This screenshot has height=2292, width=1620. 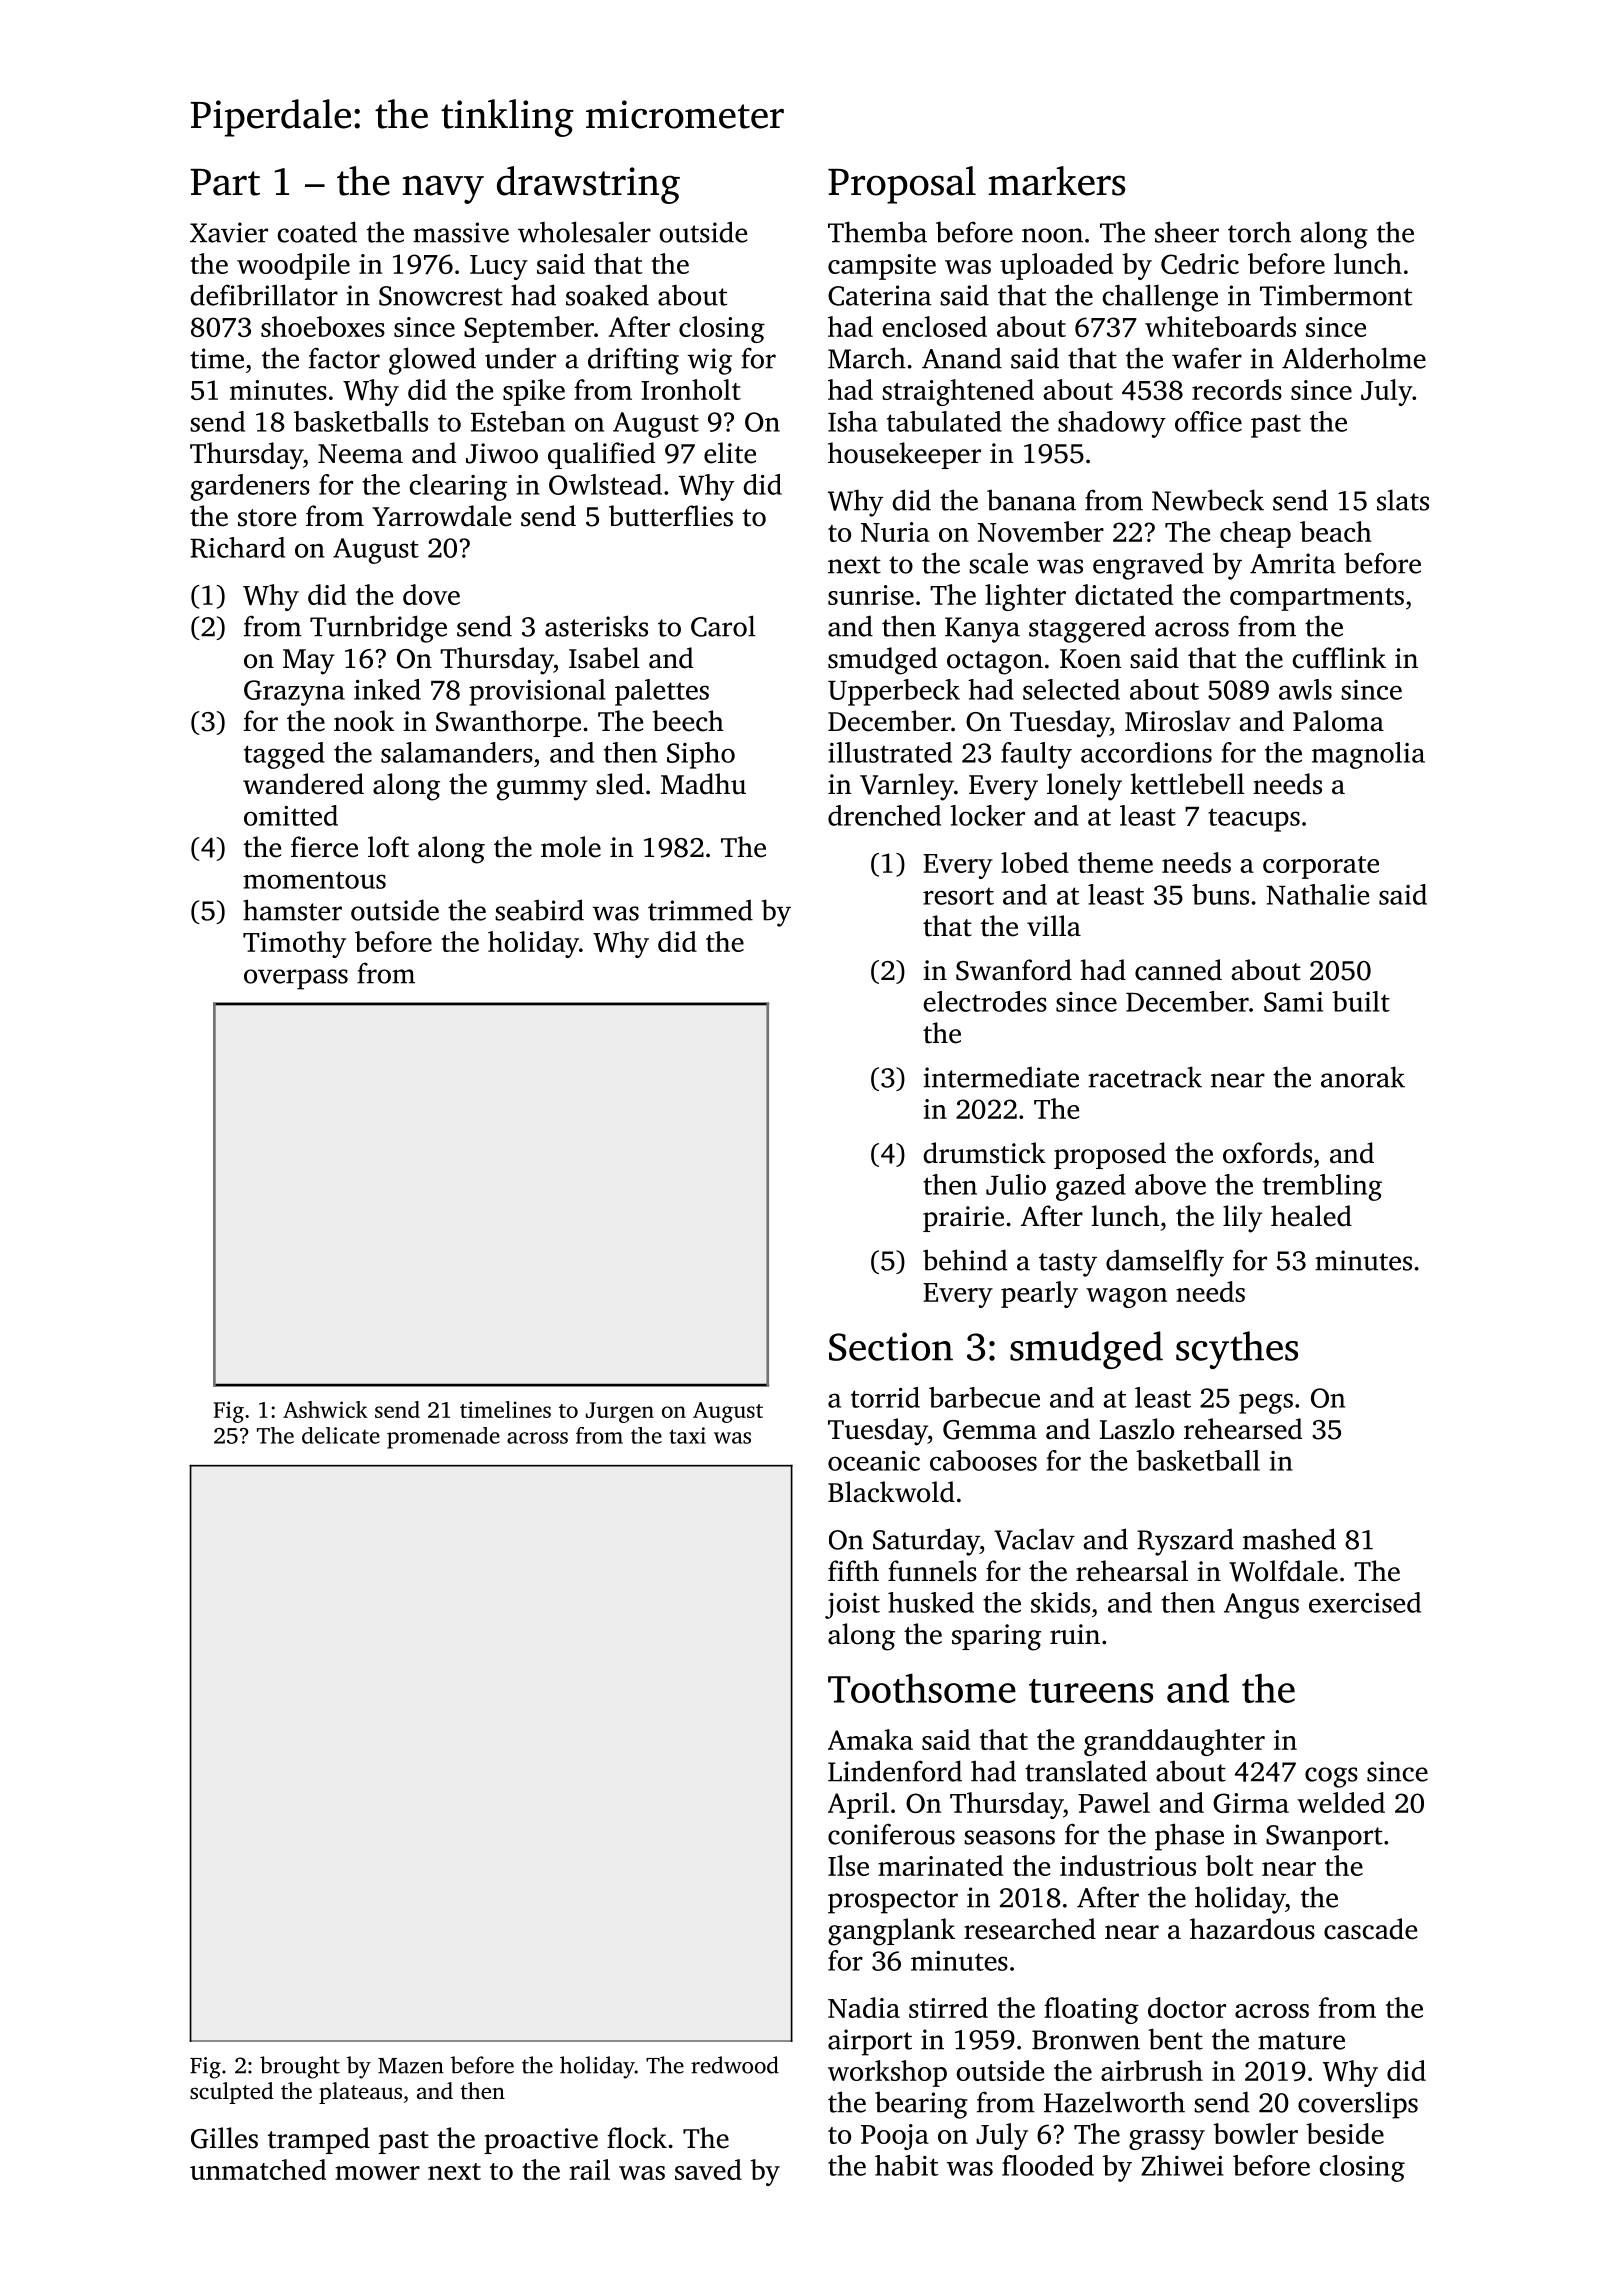 What do you see at coordinates (443, 189) in the screenshot?
I see `navy` at bounding box center [443, 189].
